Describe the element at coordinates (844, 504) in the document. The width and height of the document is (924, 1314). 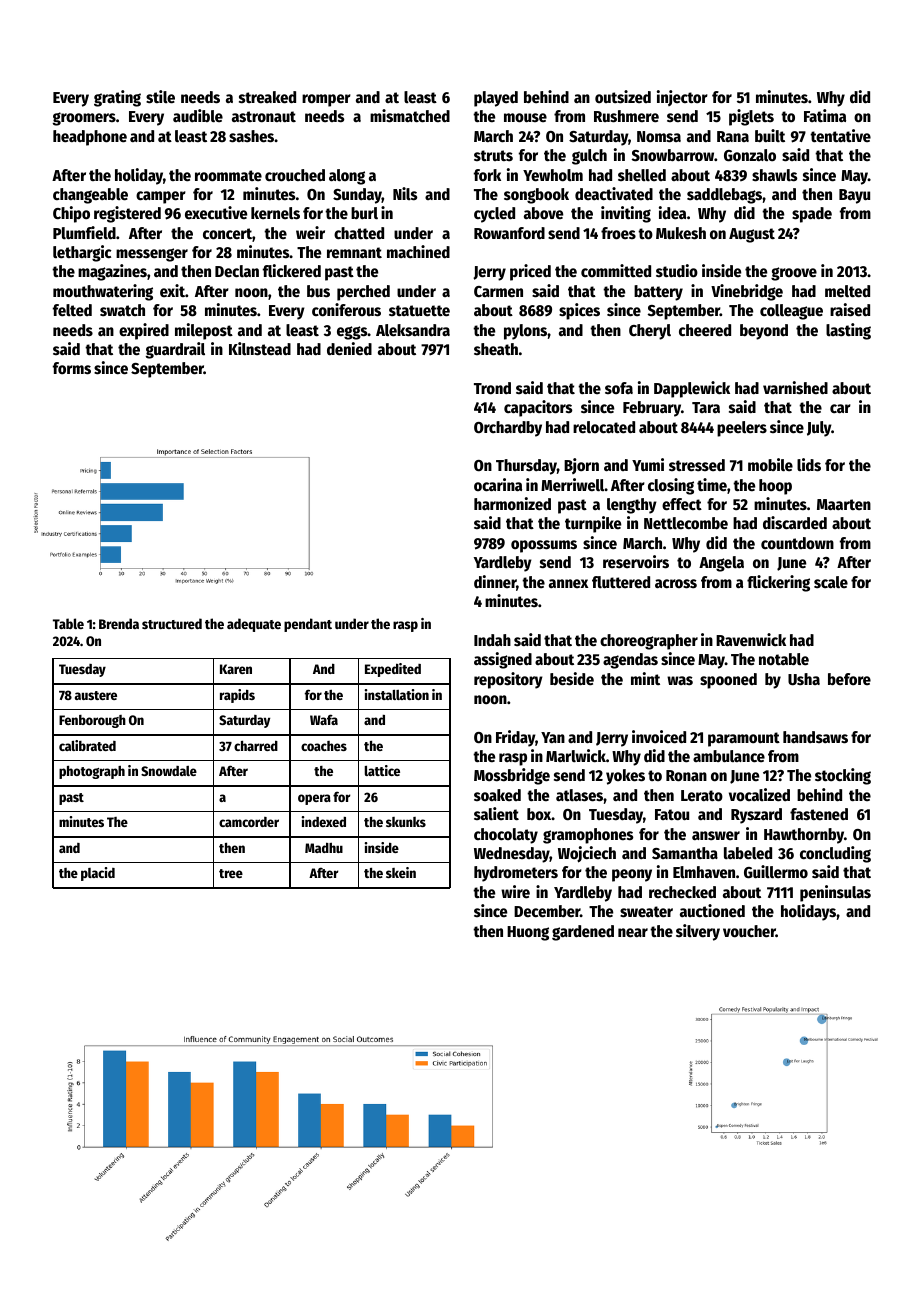
I see `Maarten` at that location.
